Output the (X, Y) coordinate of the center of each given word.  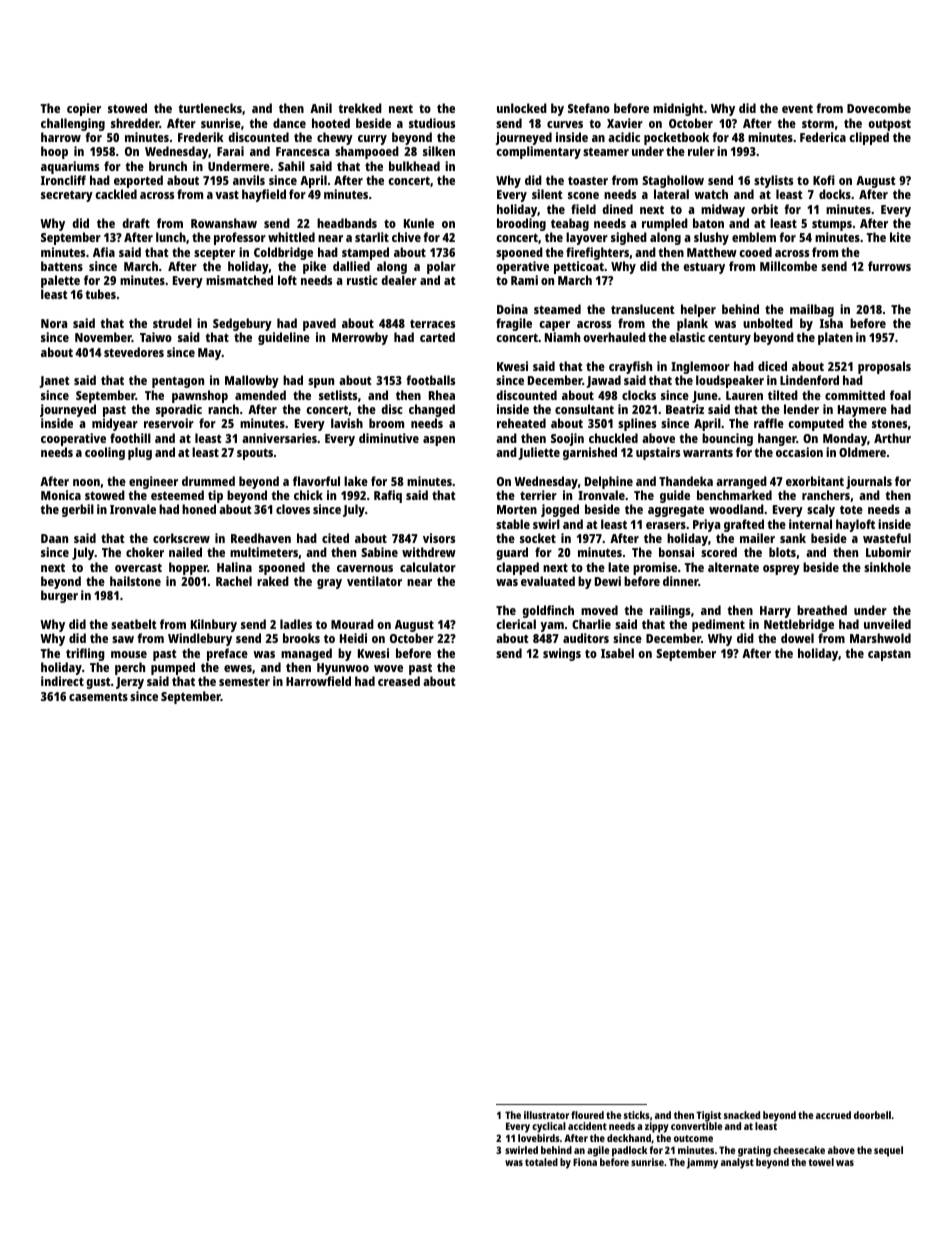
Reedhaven (261, 538)
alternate (733, 567)
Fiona (585, 1162)
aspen (439, 441)
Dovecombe (879, 108)
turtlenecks (210, 108)
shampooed (367, 152)
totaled (541, 1162)
